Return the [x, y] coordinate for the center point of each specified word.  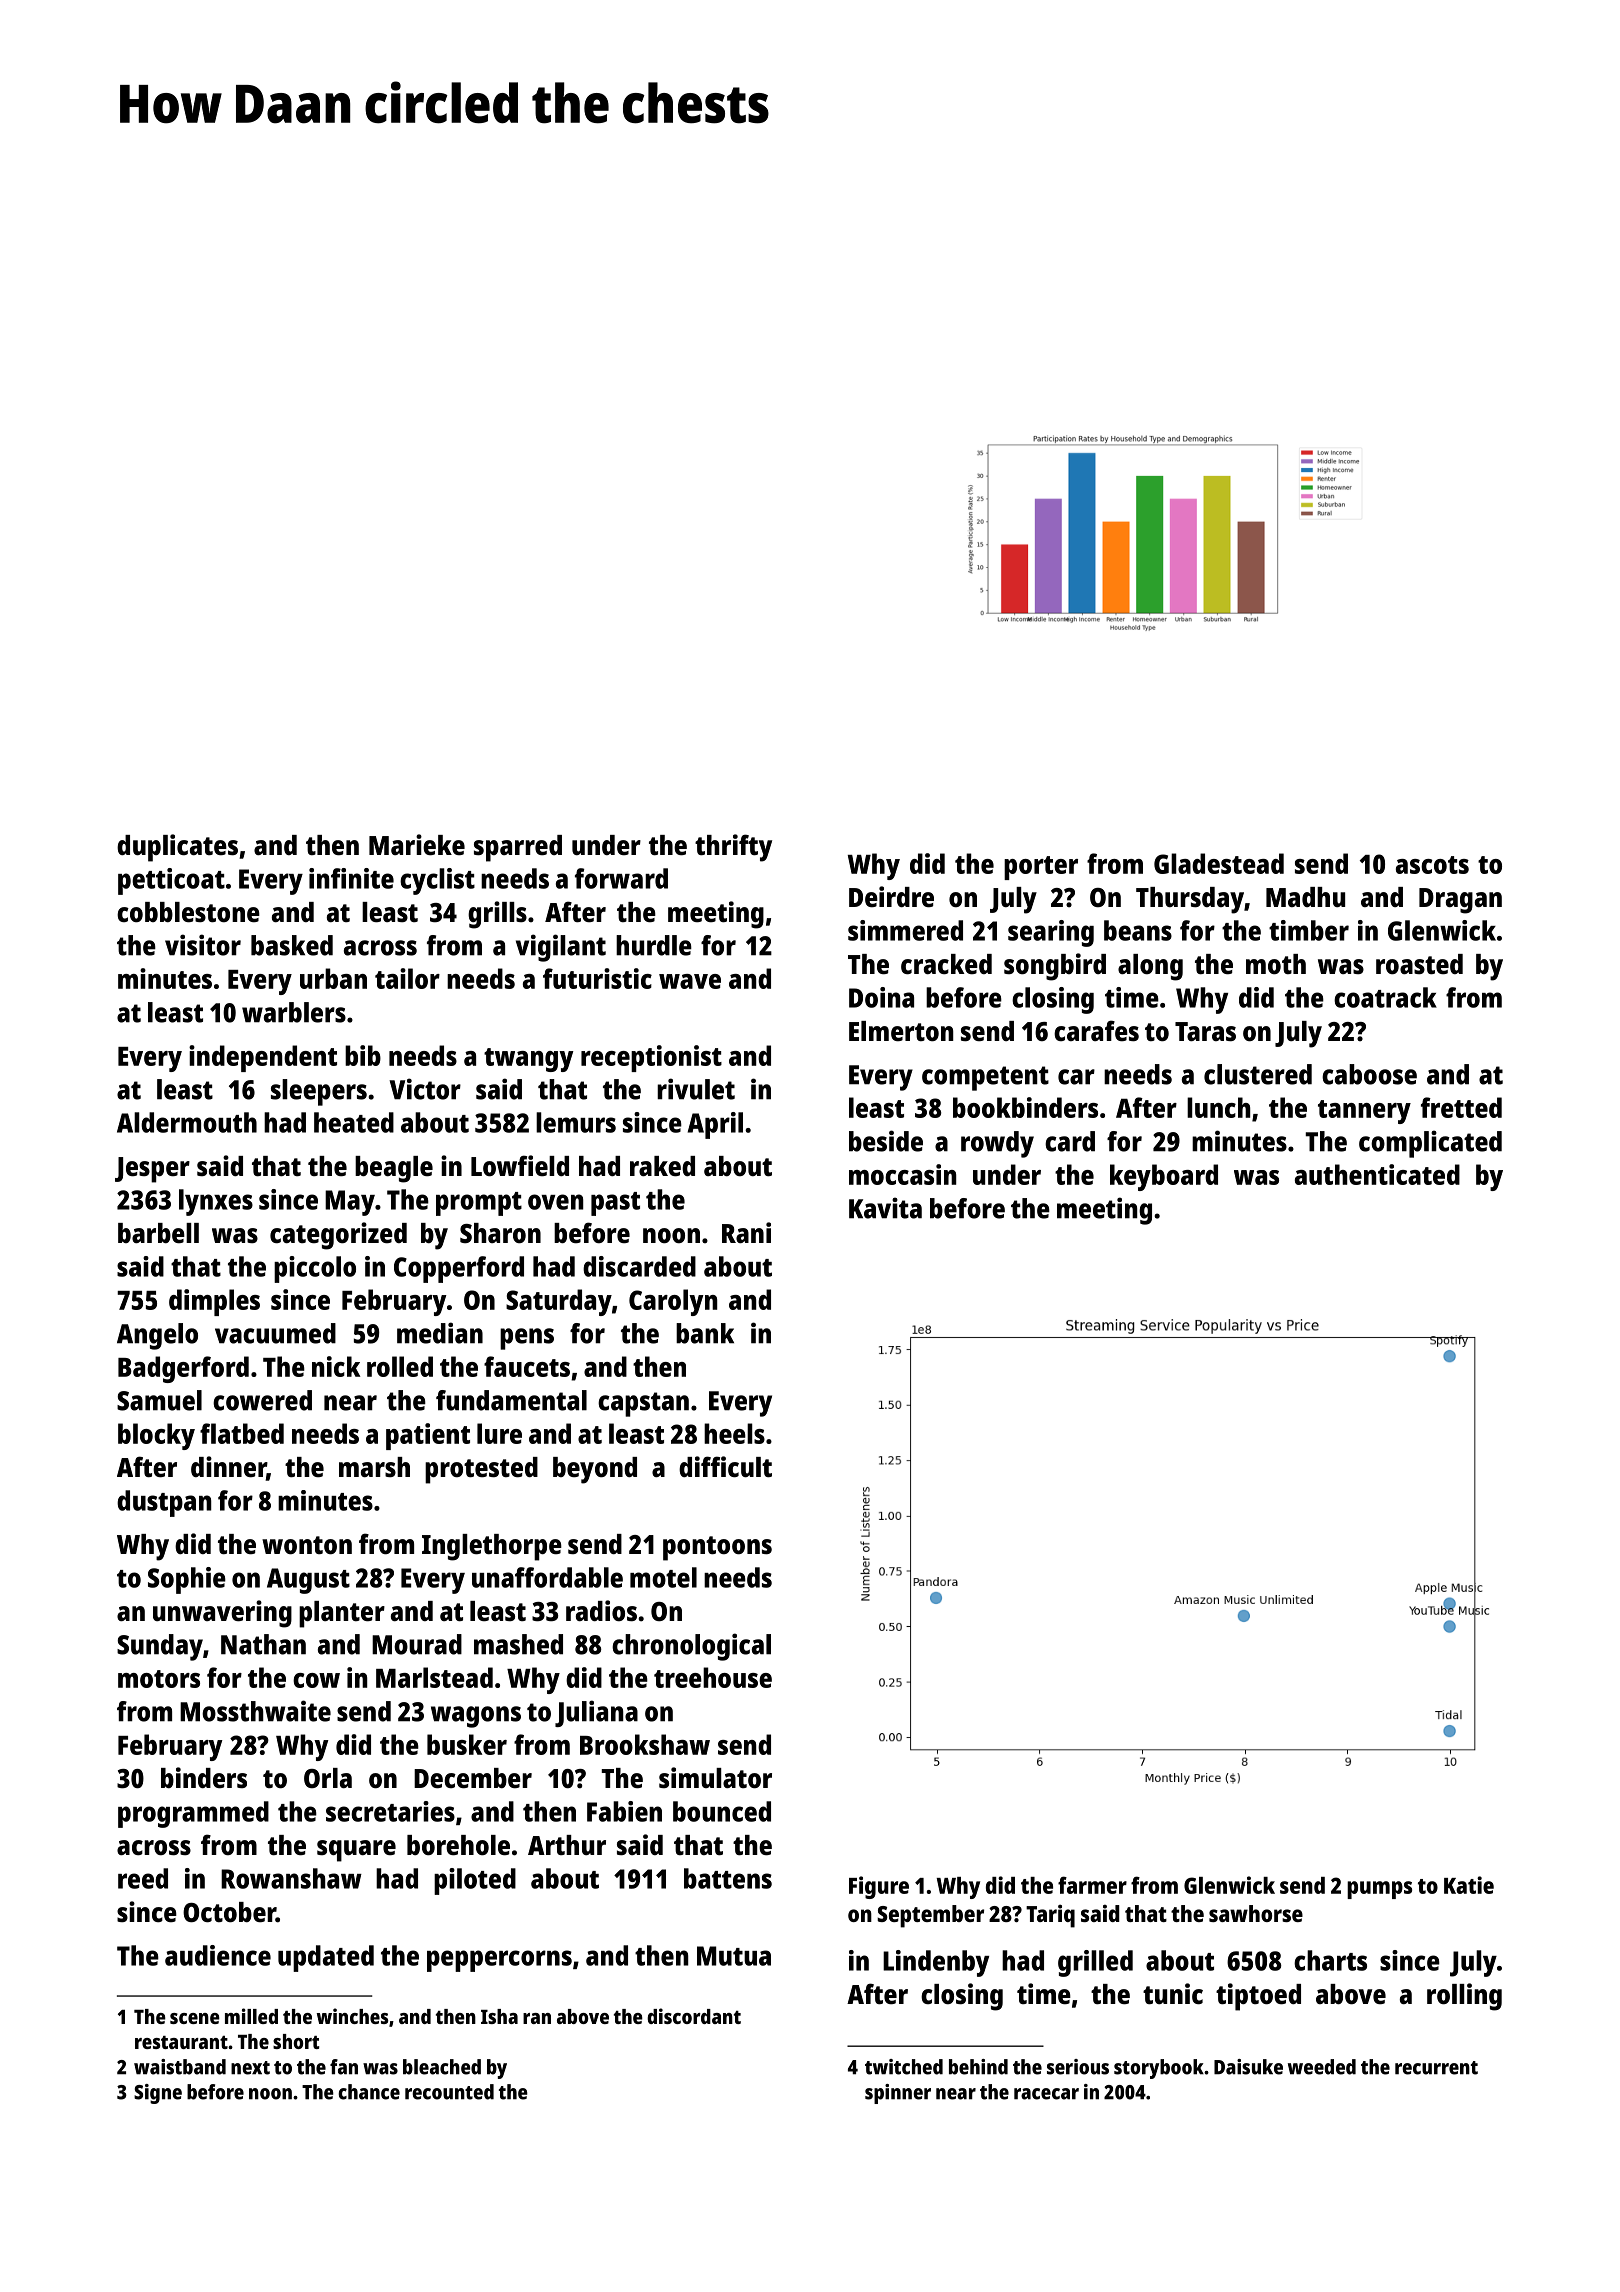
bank [705, 1333]
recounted [449, 2092]
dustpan [164, 1503]
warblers [294, 1012]
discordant [694, 2016]
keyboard [1164, 1177]
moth [1276, 964]
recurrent [1436, 2068]
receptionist [651, 1058]
